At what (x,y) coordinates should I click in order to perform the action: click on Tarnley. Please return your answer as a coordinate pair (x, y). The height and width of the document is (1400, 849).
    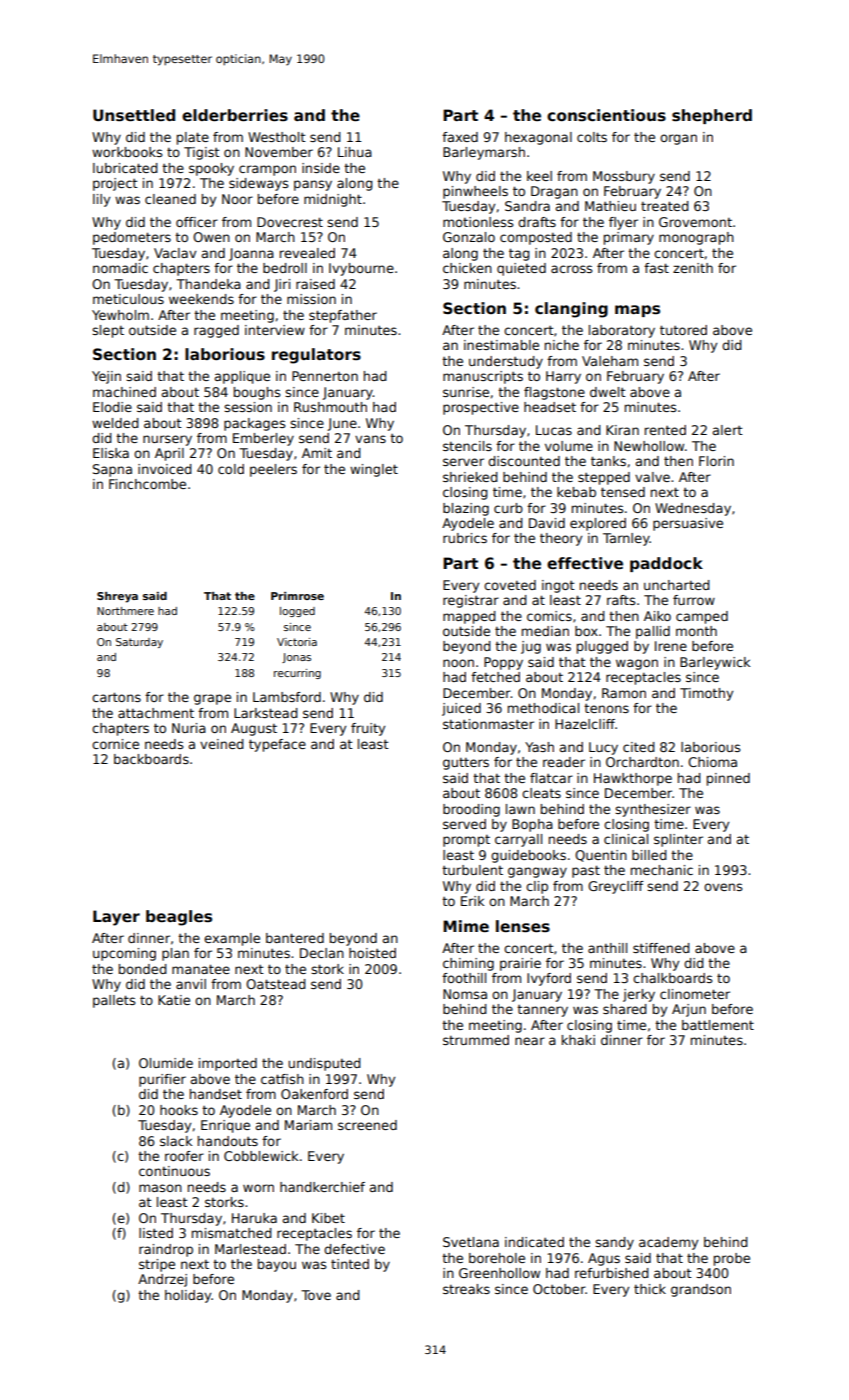
    Looking at the image, I should click on (626, 539).
